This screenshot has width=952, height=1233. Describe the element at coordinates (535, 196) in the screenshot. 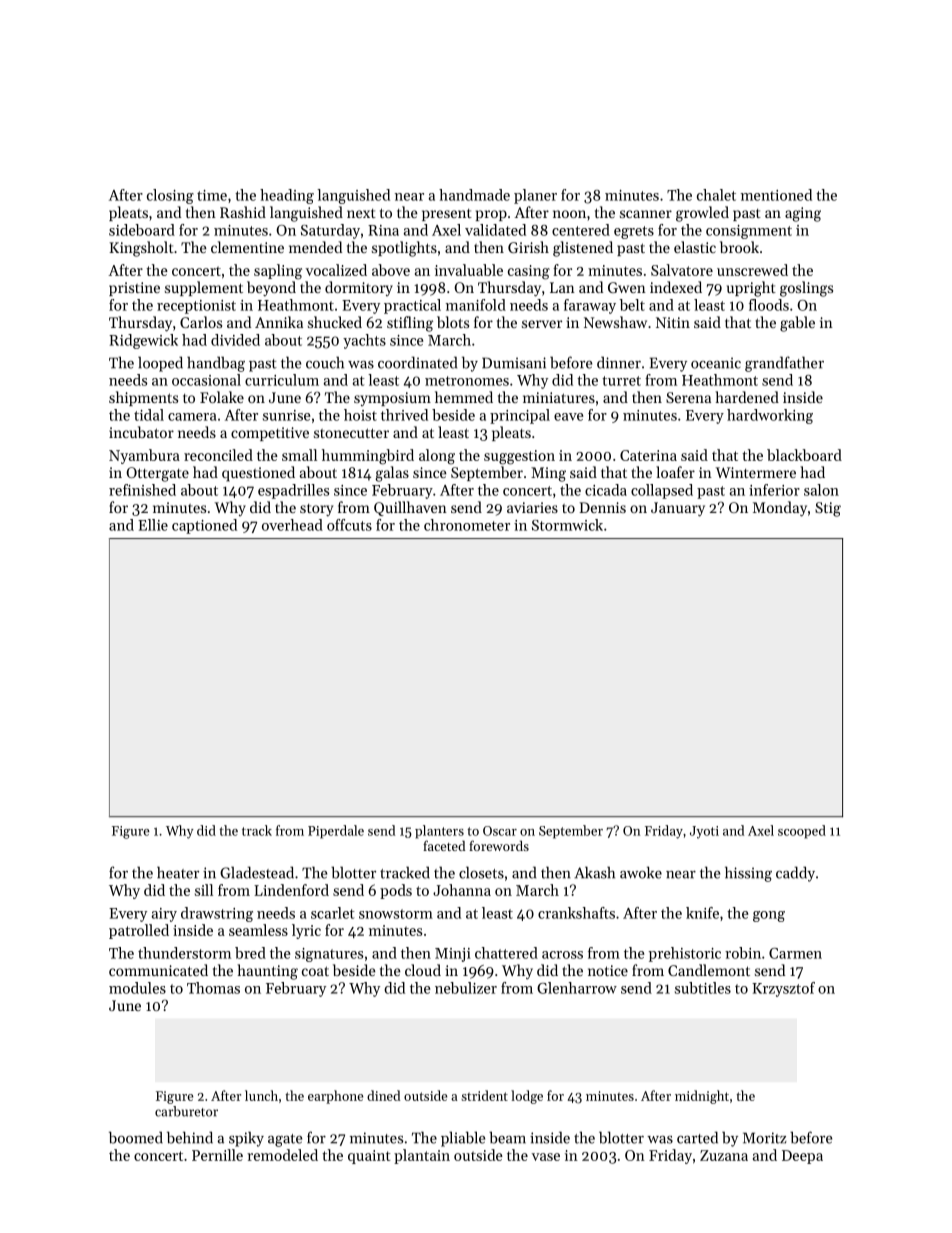

I see `planer` at that location.
